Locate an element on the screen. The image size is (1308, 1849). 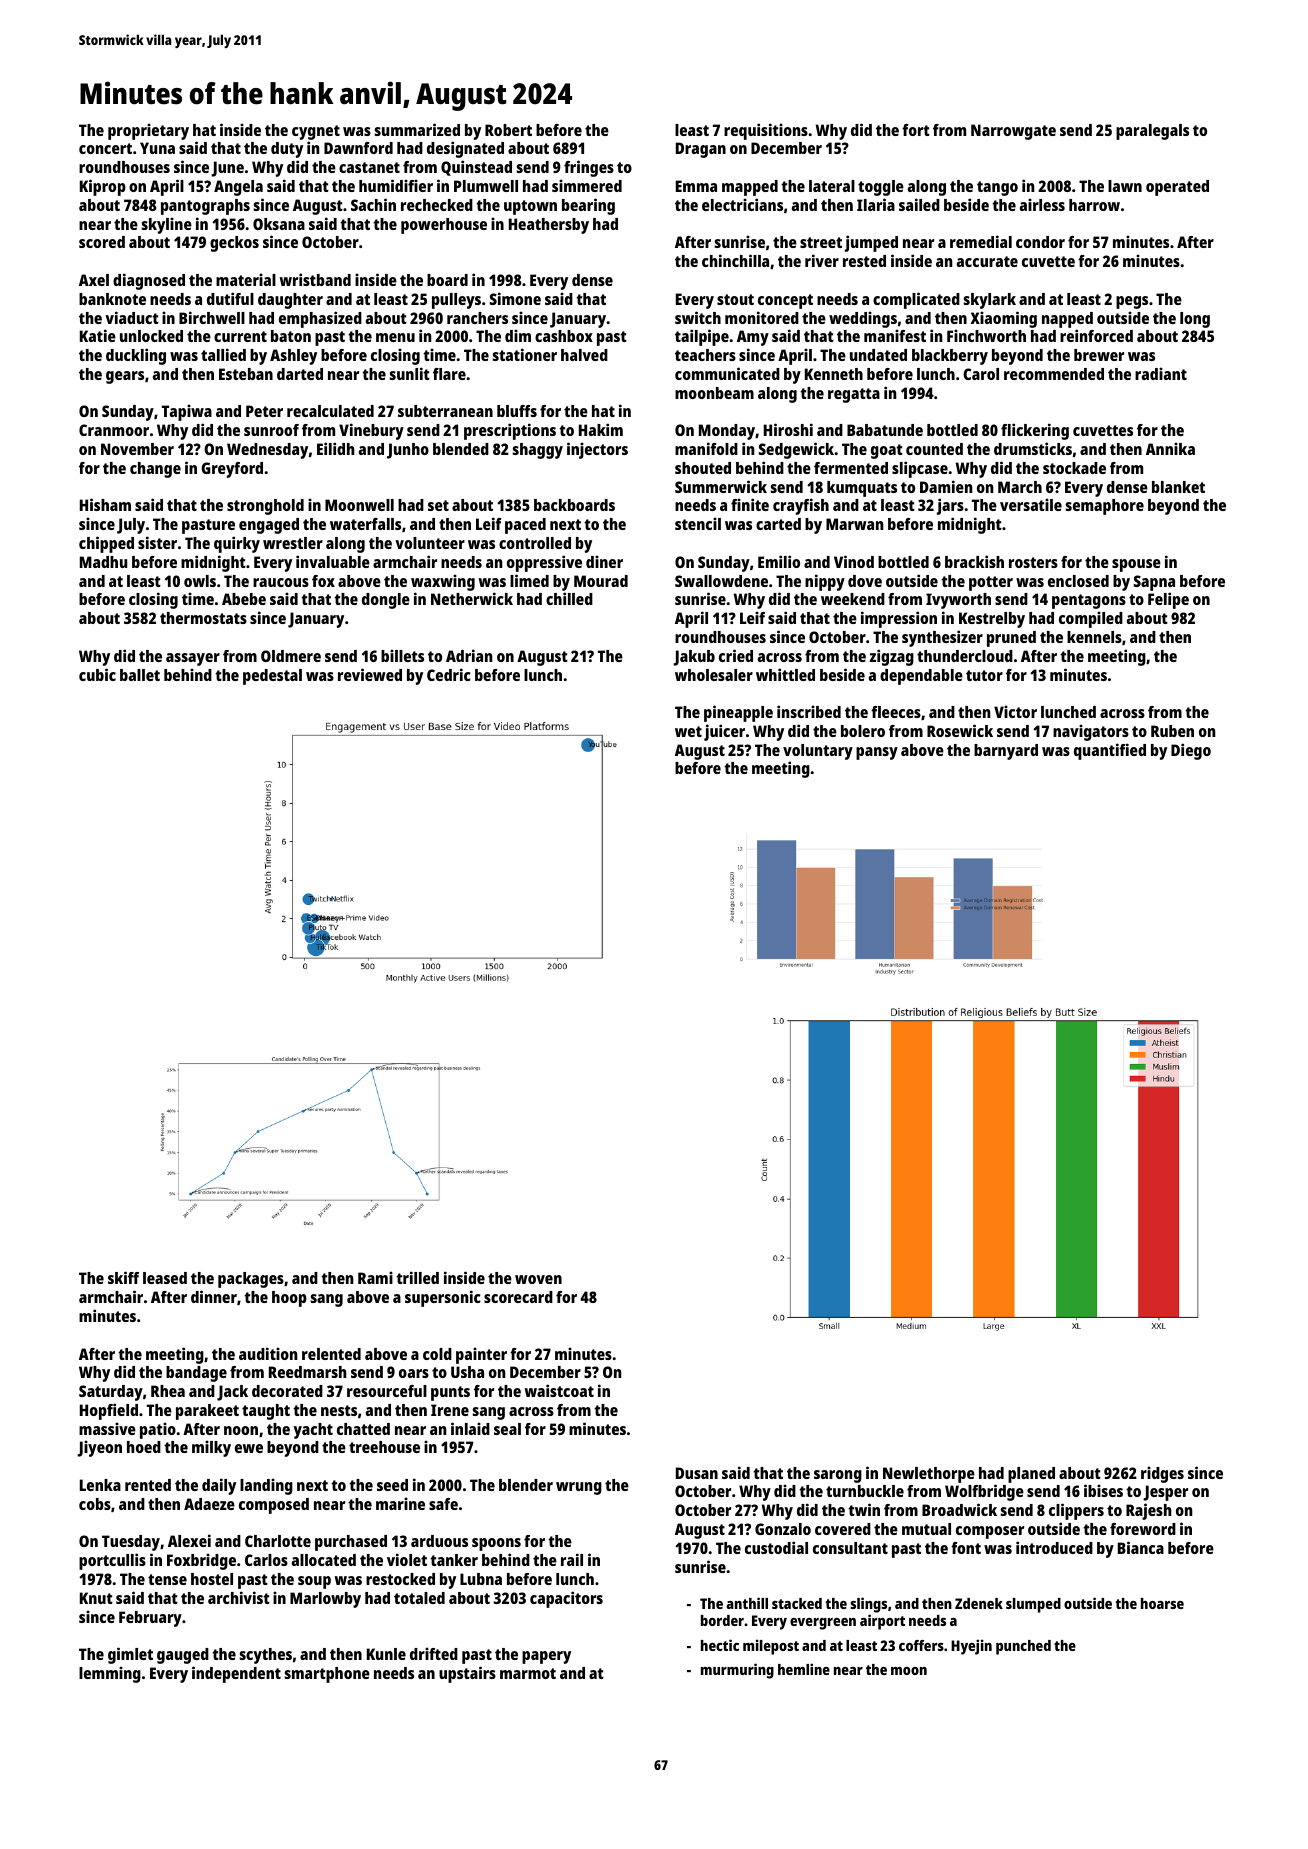
Madhu is located at coordinates (103, 562).
